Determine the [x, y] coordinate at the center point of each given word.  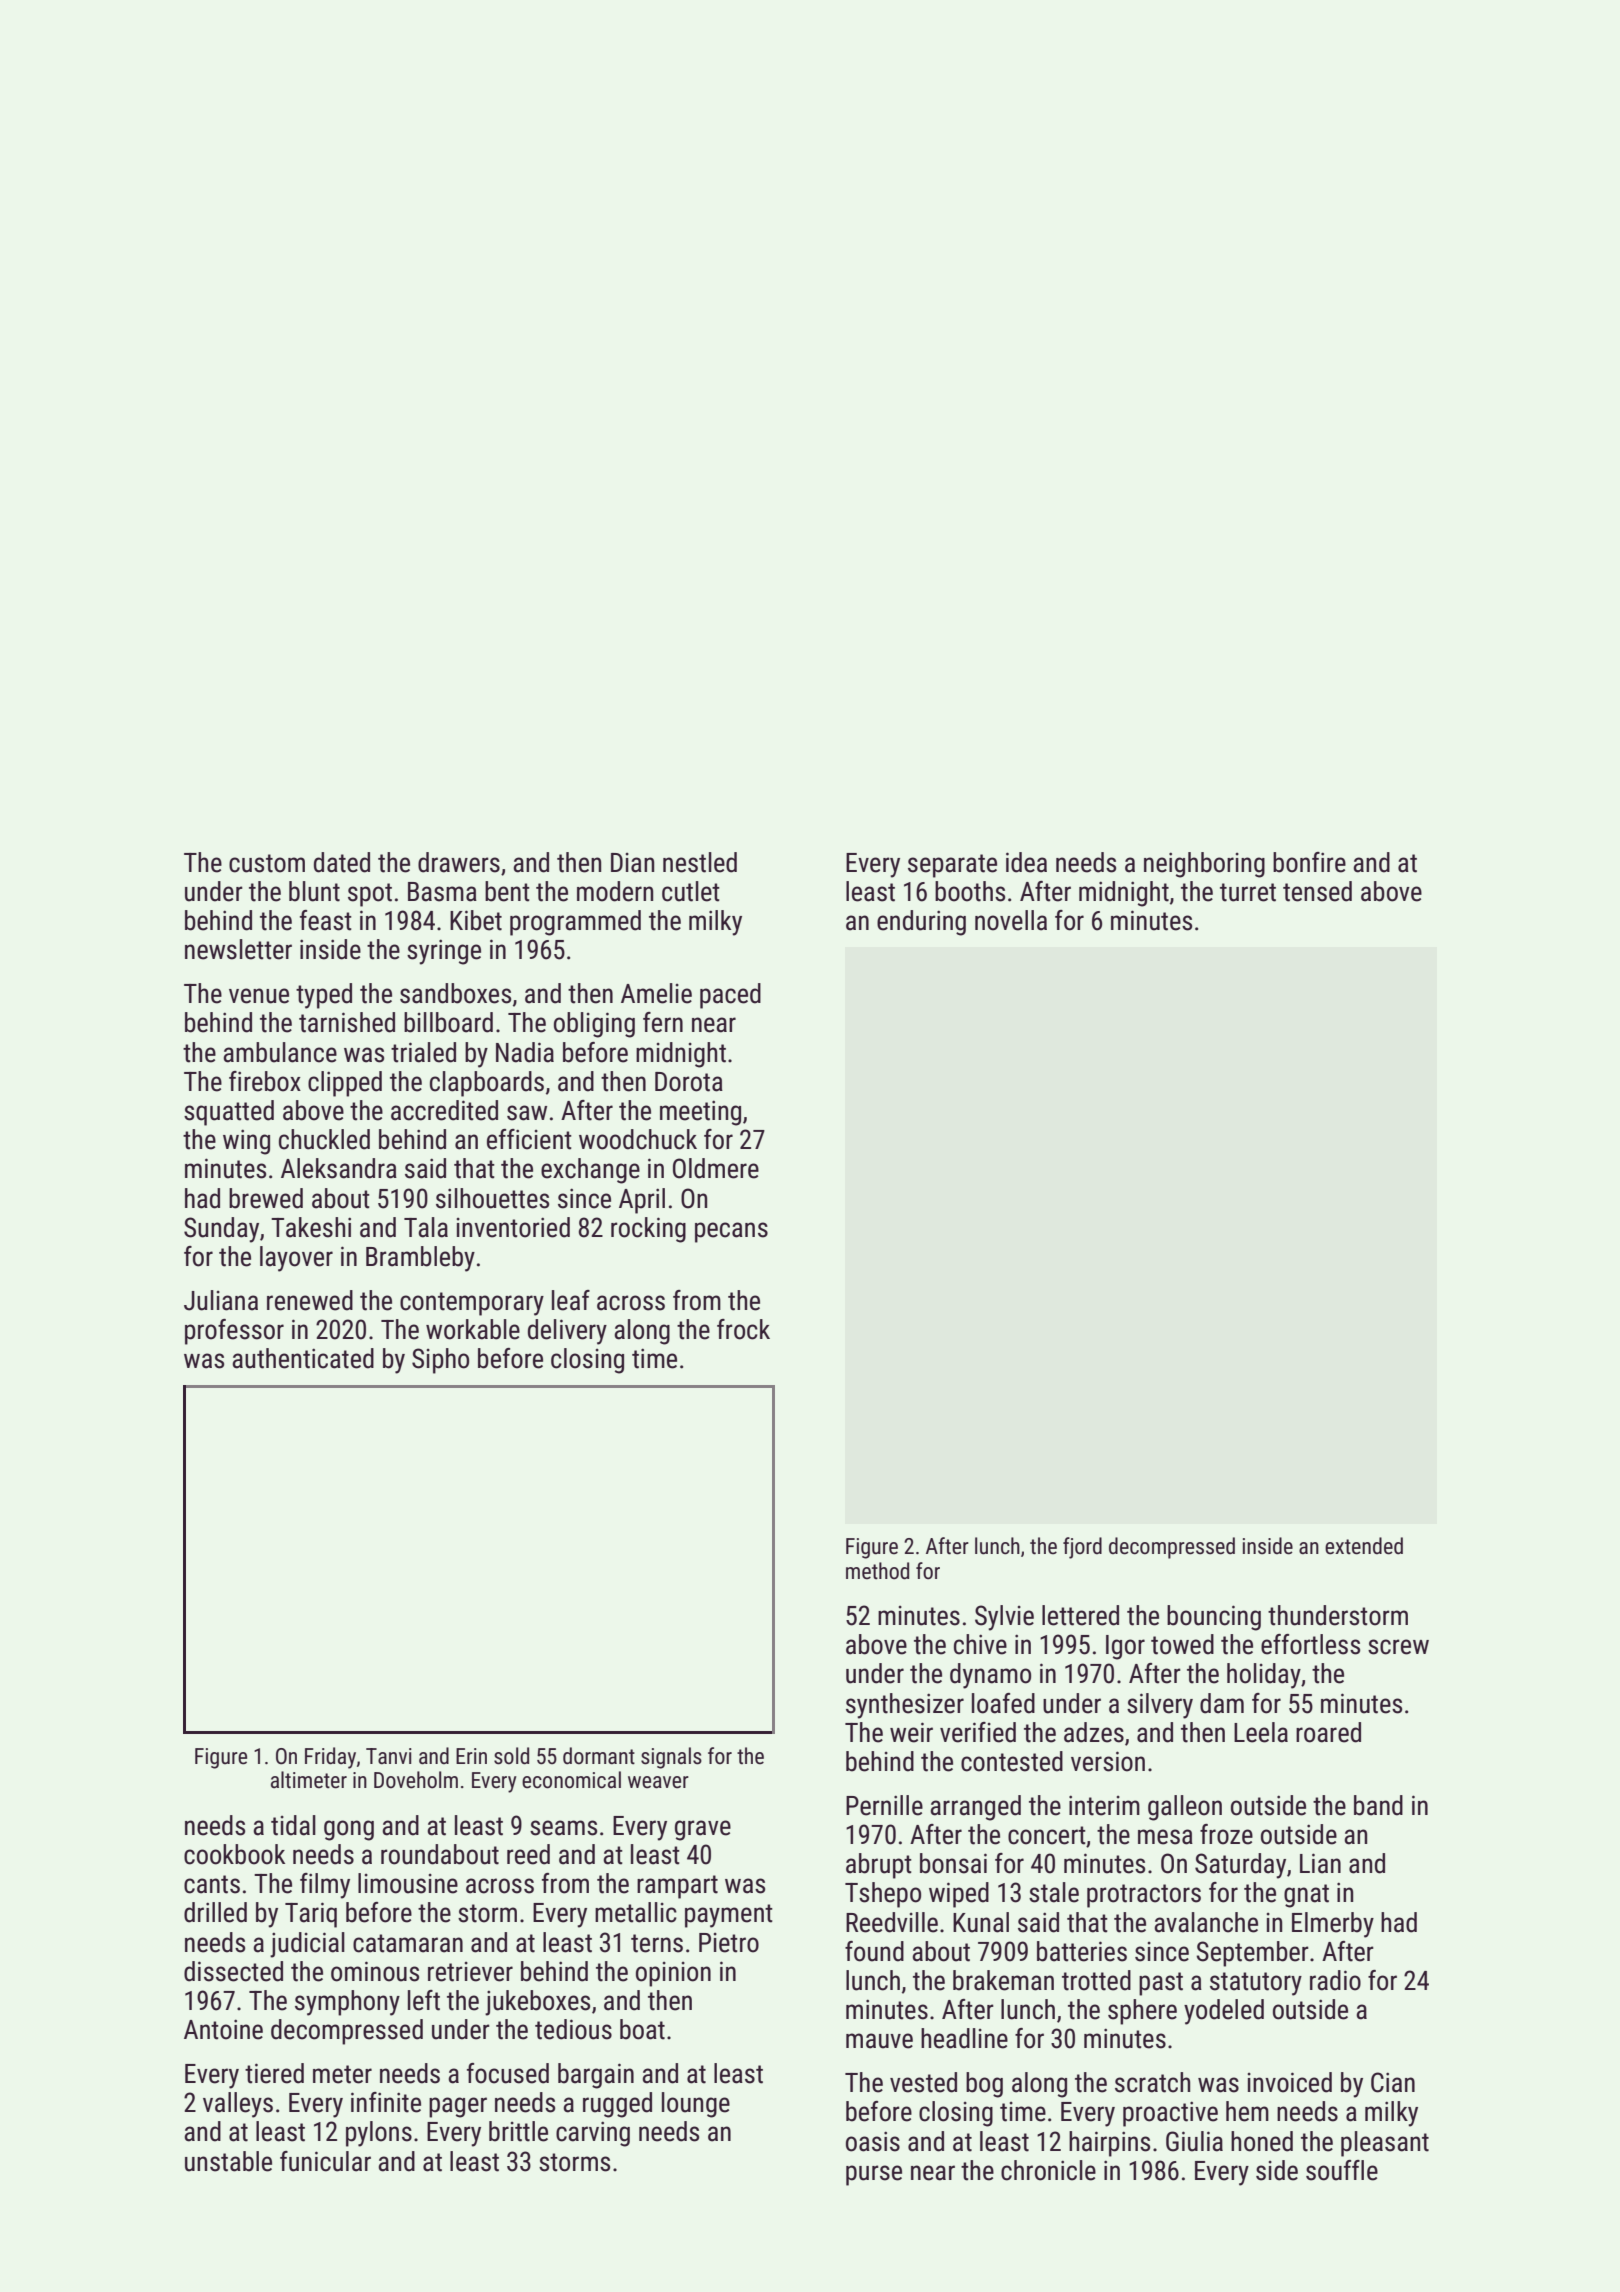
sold [511, 1756]
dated [342, 862]
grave [703, 1830]
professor [234, 1332]
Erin [471, 1756]
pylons [379, 2134]
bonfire [1309, 862]
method [877, 1571]
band [1378, 1805]
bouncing [1214, 1618]
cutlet [691, 891]
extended [1364, 1546]
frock [743, 1329]
